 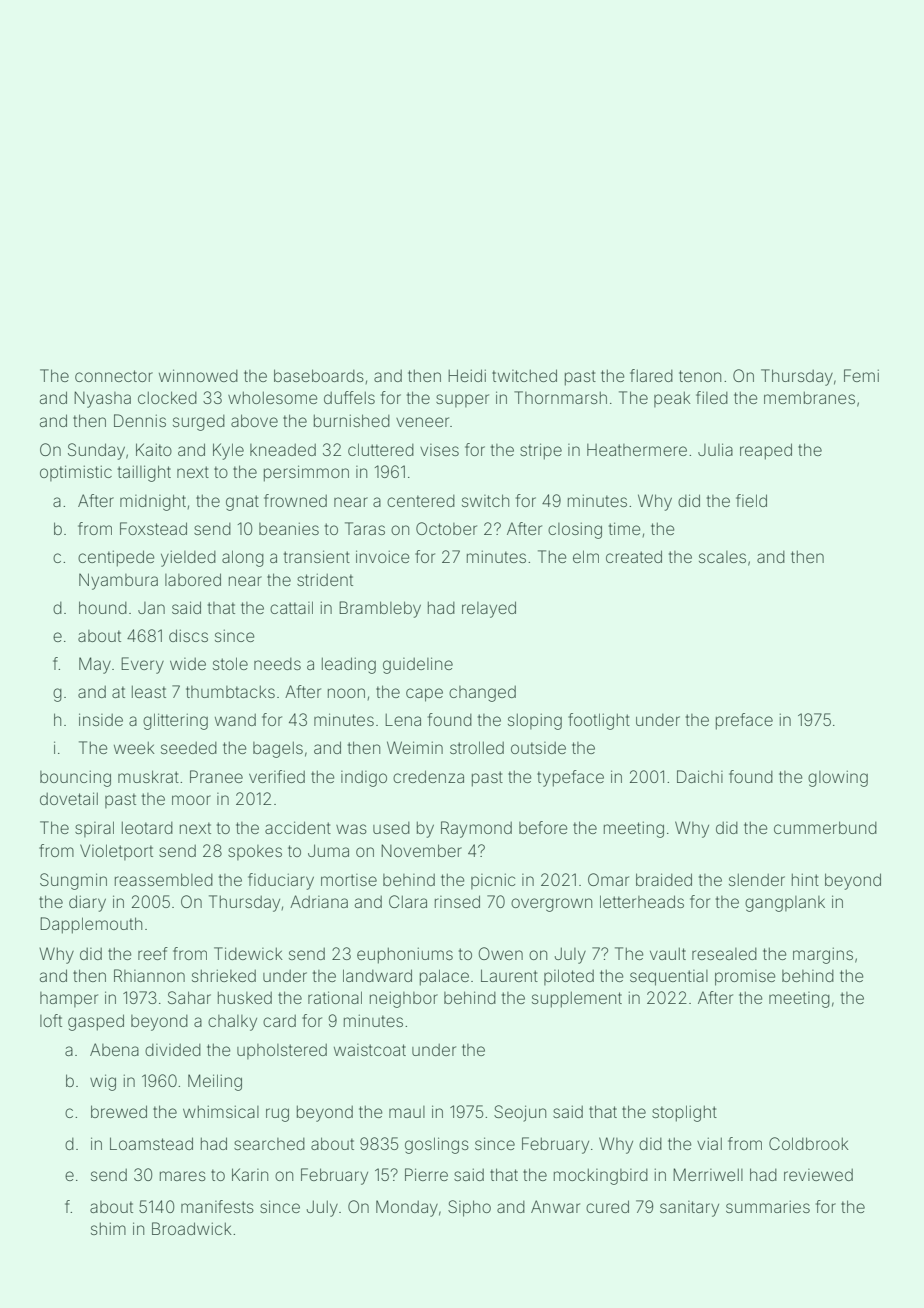 What do you see at coordinates (524, 375) in the screenshot?
I see `twitched` at bounding box center [524, 375].
